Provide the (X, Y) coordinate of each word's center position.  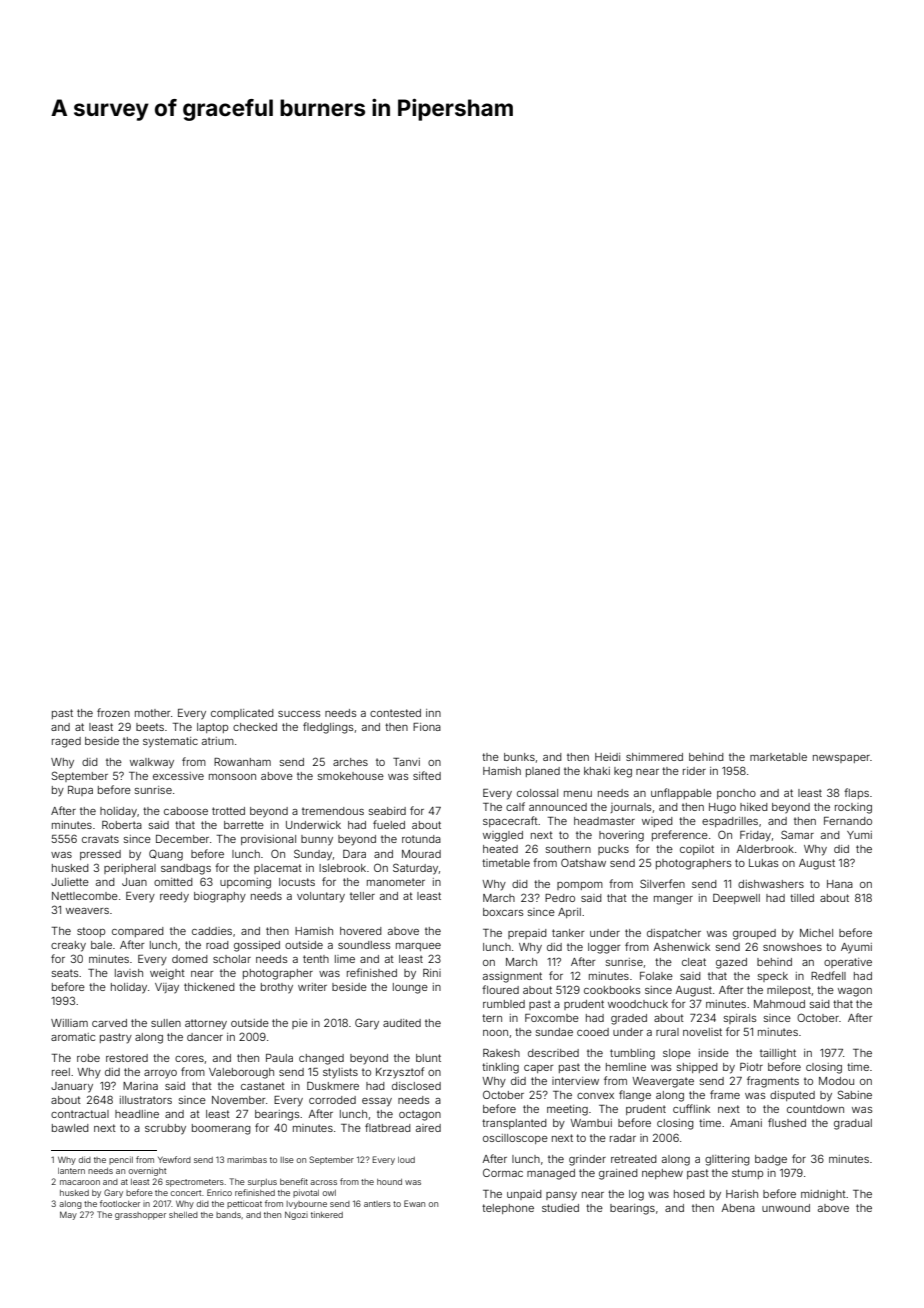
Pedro (560, 898)
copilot (697, 850)
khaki (597, 771)
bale (101, 945)
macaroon (80, 1182)
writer (312, 987)
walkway (152, 763)
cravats (100, 839)
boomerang (221, 1129)
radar (623, 1138)
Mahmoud (779, 1004)
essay (377, 1102)
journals (631, 808)
